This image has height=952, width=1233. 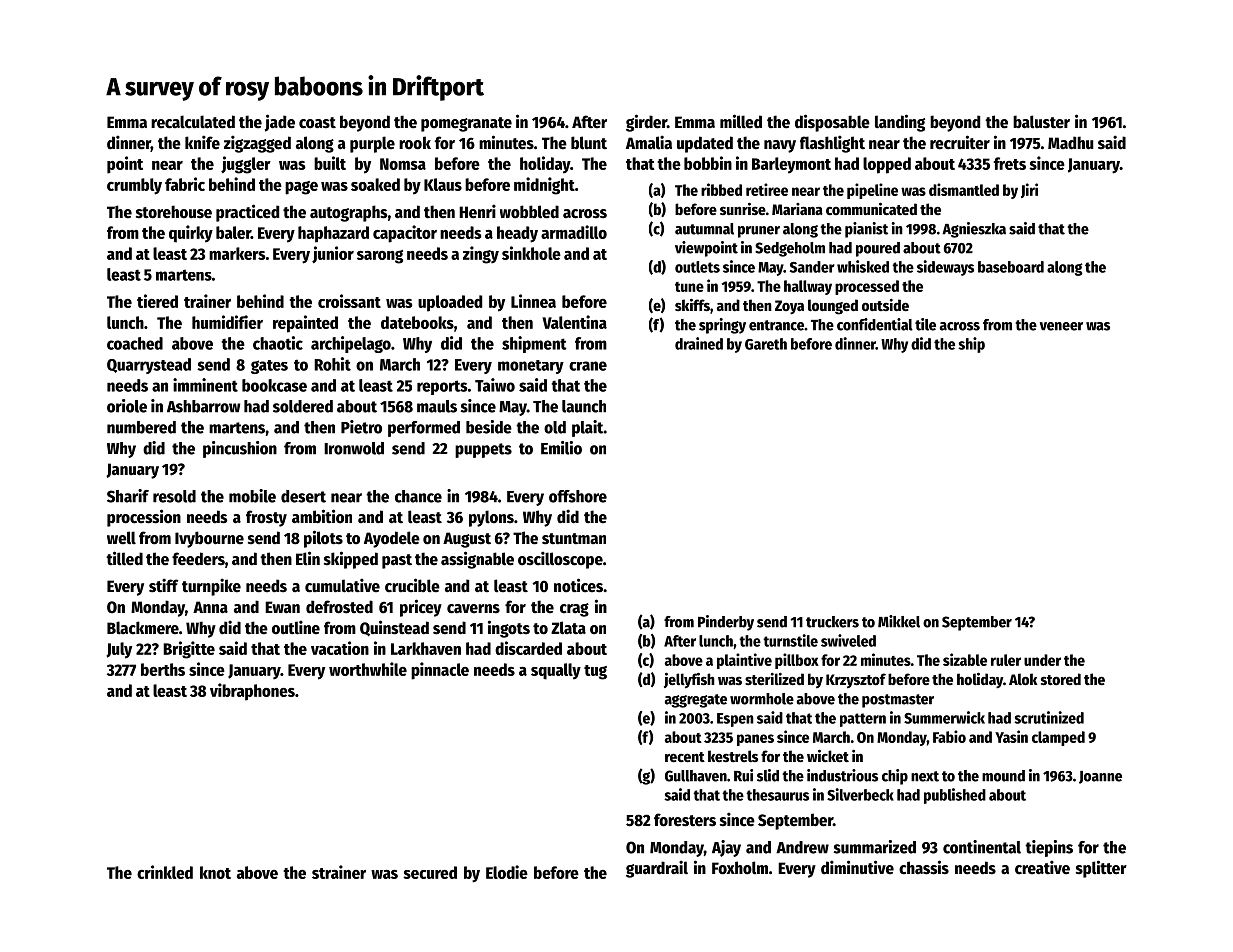 What do you see at coordinates (134, 186) in the image?
I see `crumbly` at bounding box center [134, 186].
